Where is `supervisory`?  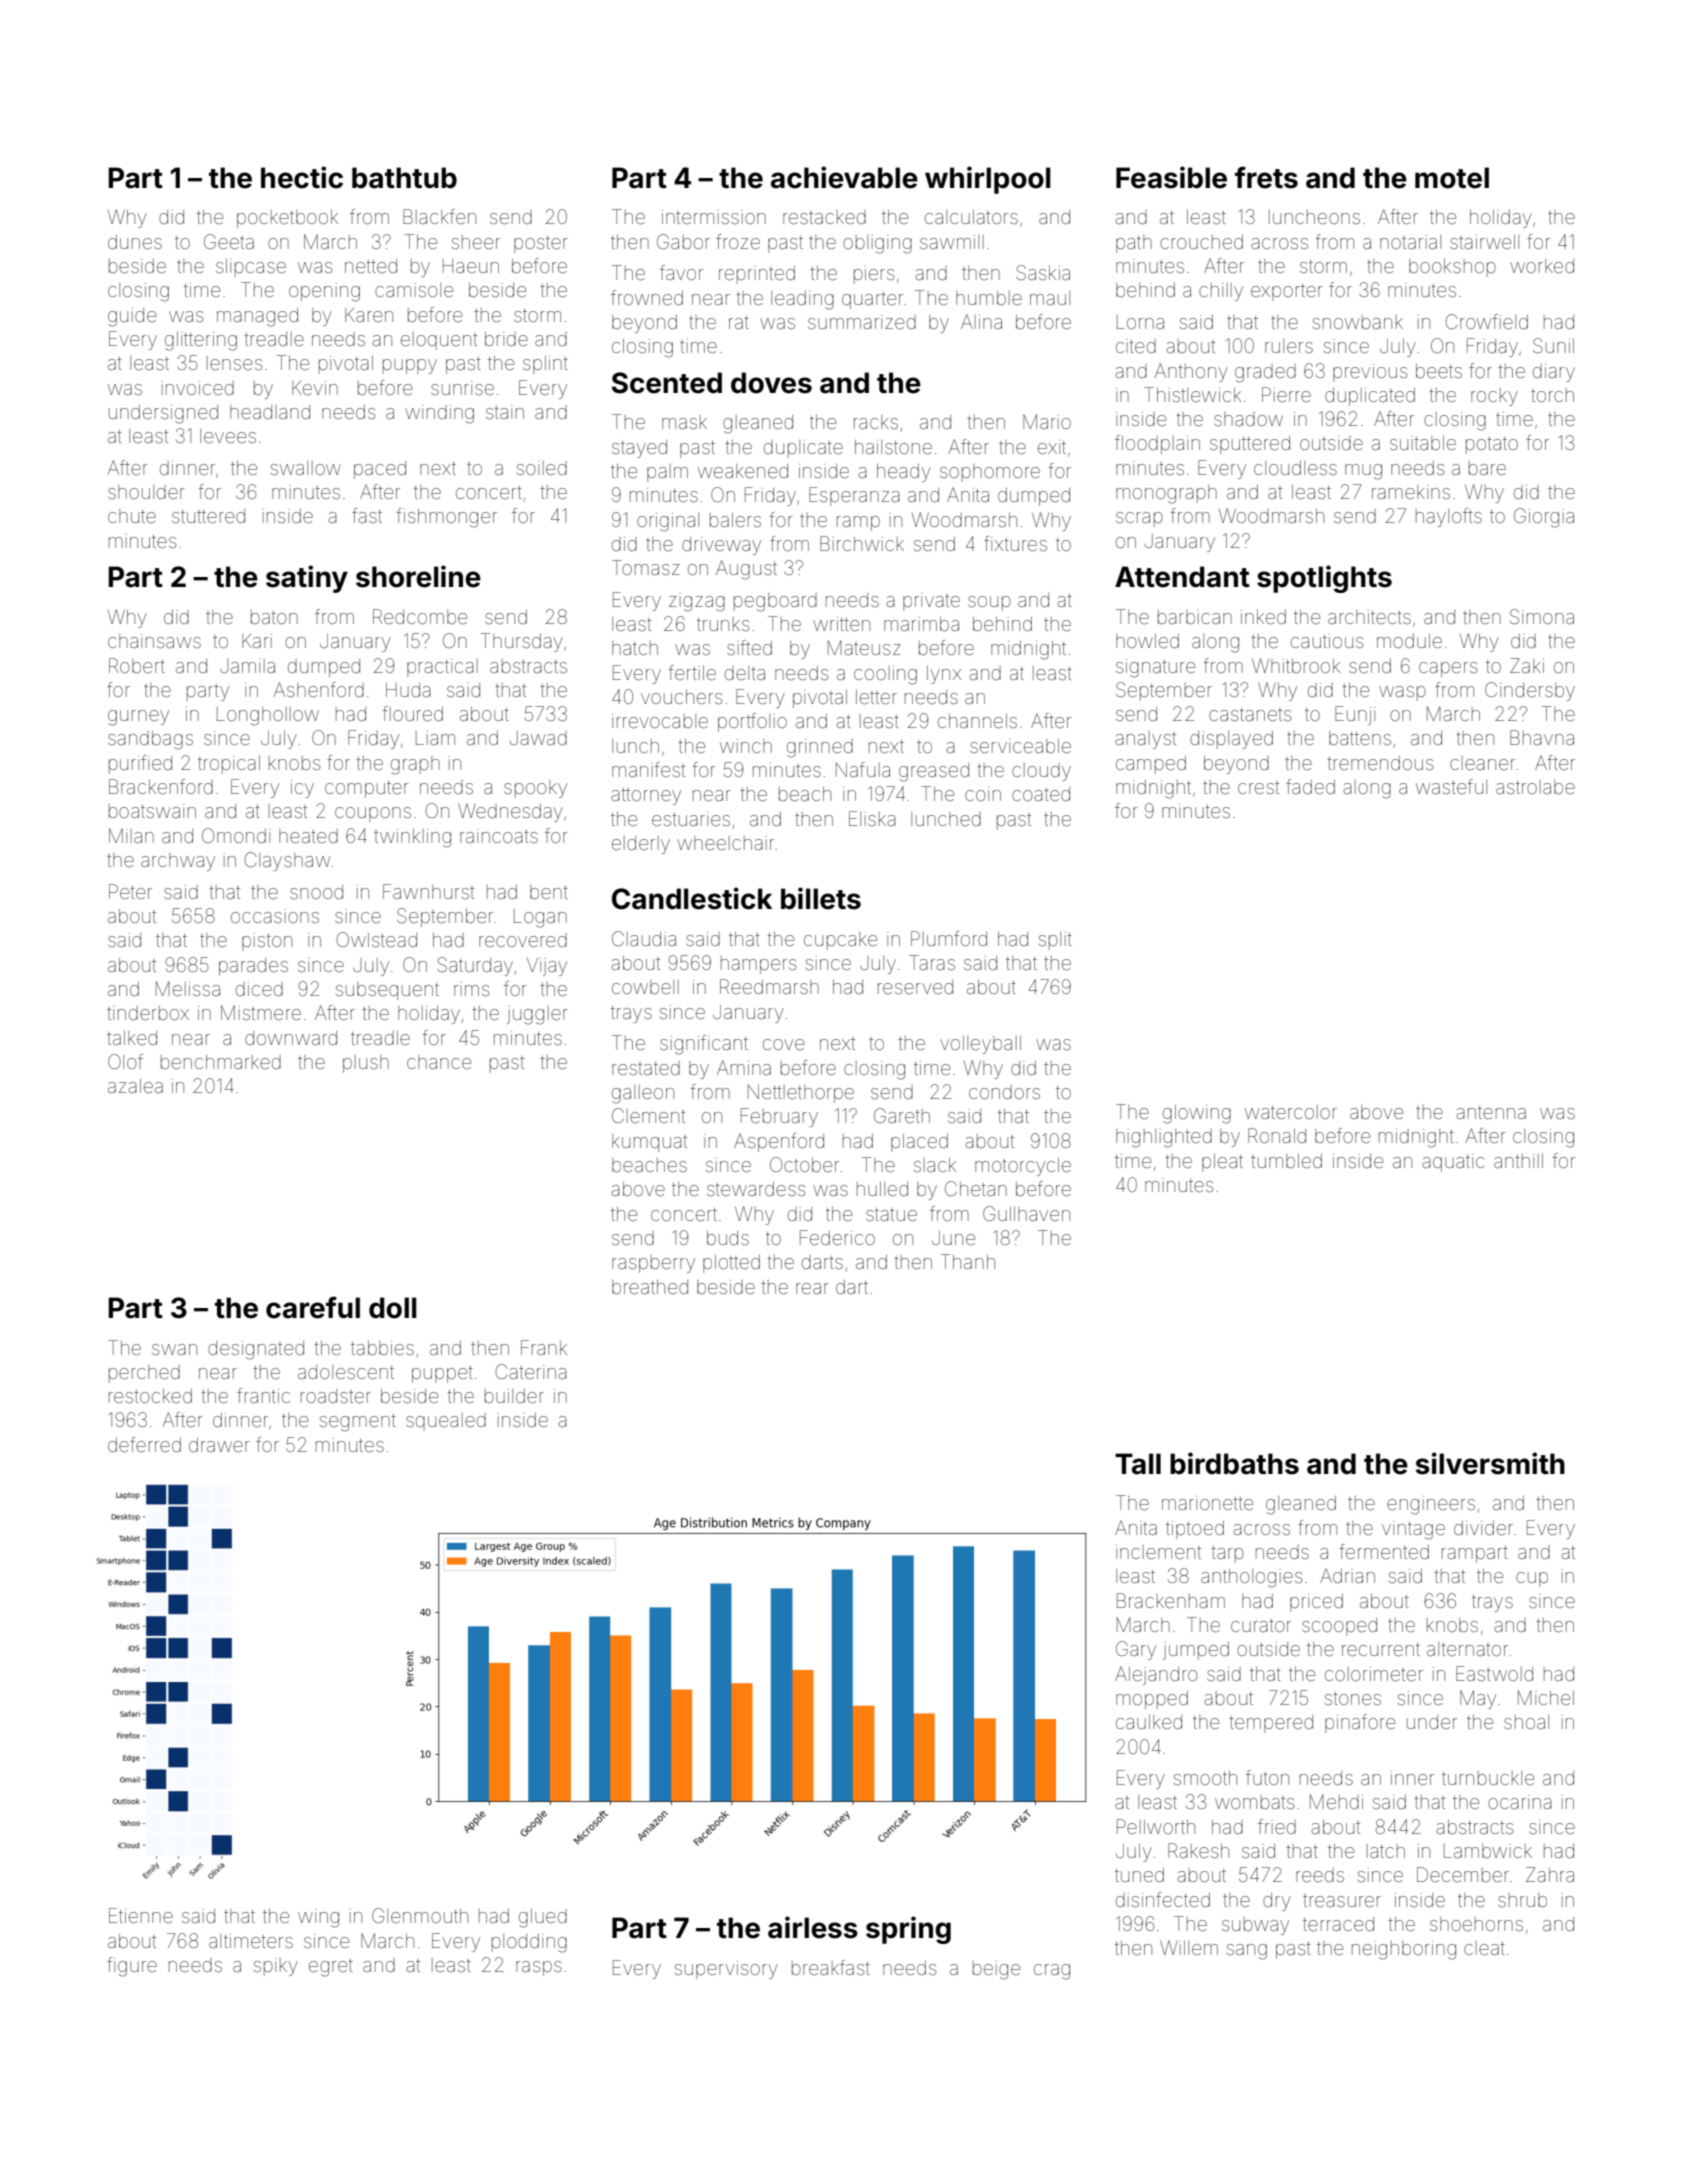 supervisory is located at coordinates (726, 1970).
